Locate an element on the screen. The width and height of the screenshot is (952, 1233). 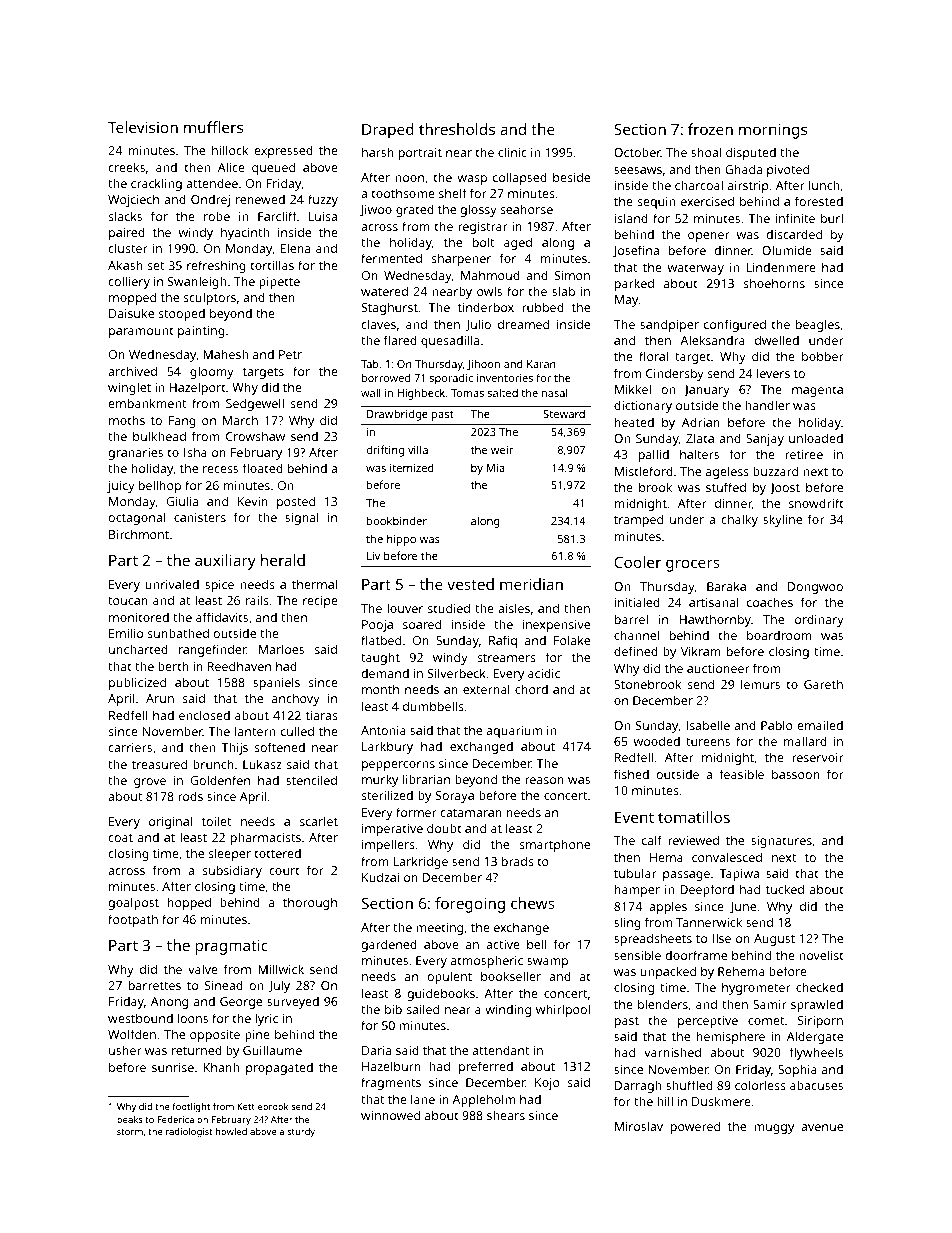
Deepford is located at coordinates (707, 890).
